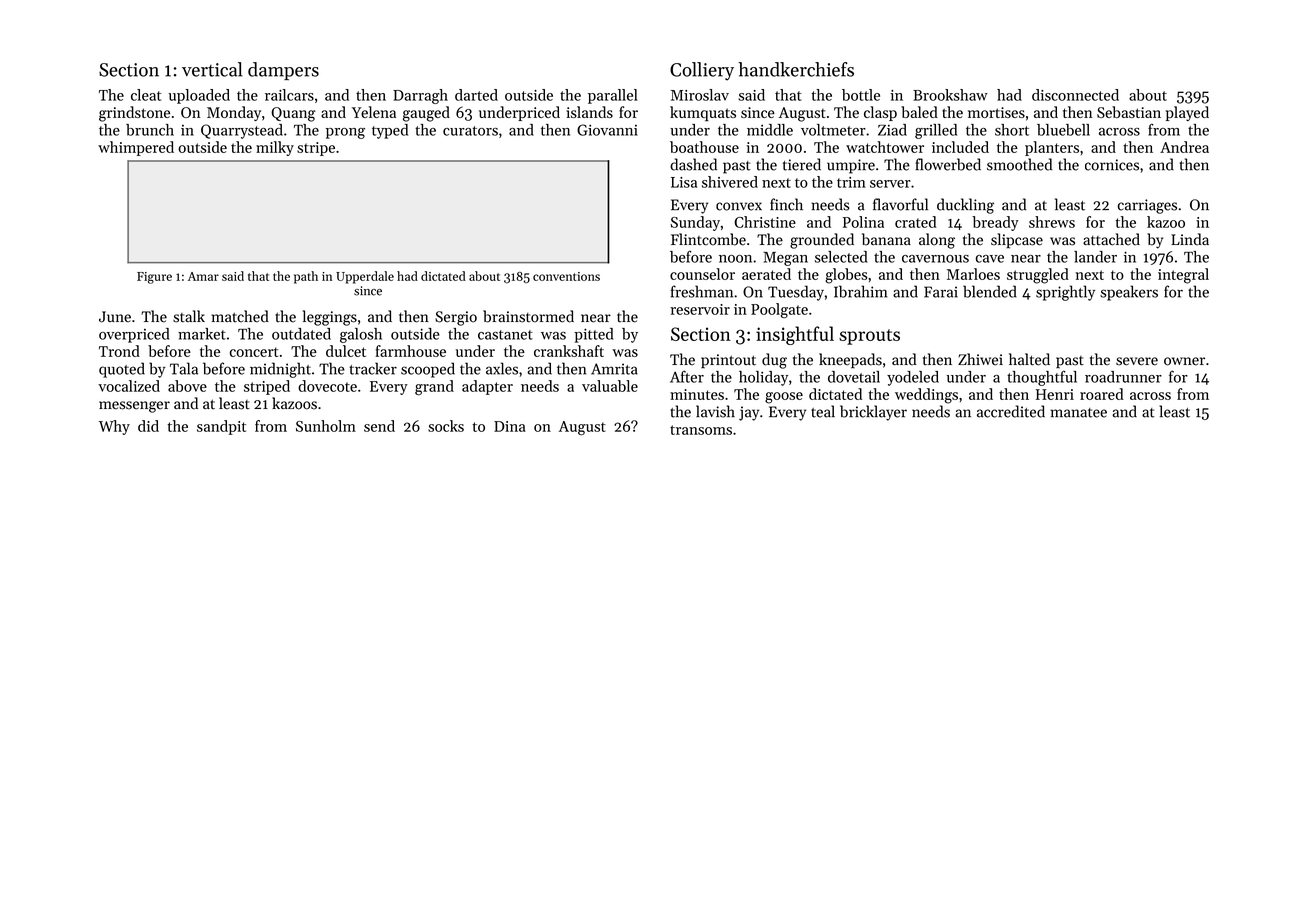  Describe the element at coordinates (470, 131) in the screenshot. I see `curators` at that location.
